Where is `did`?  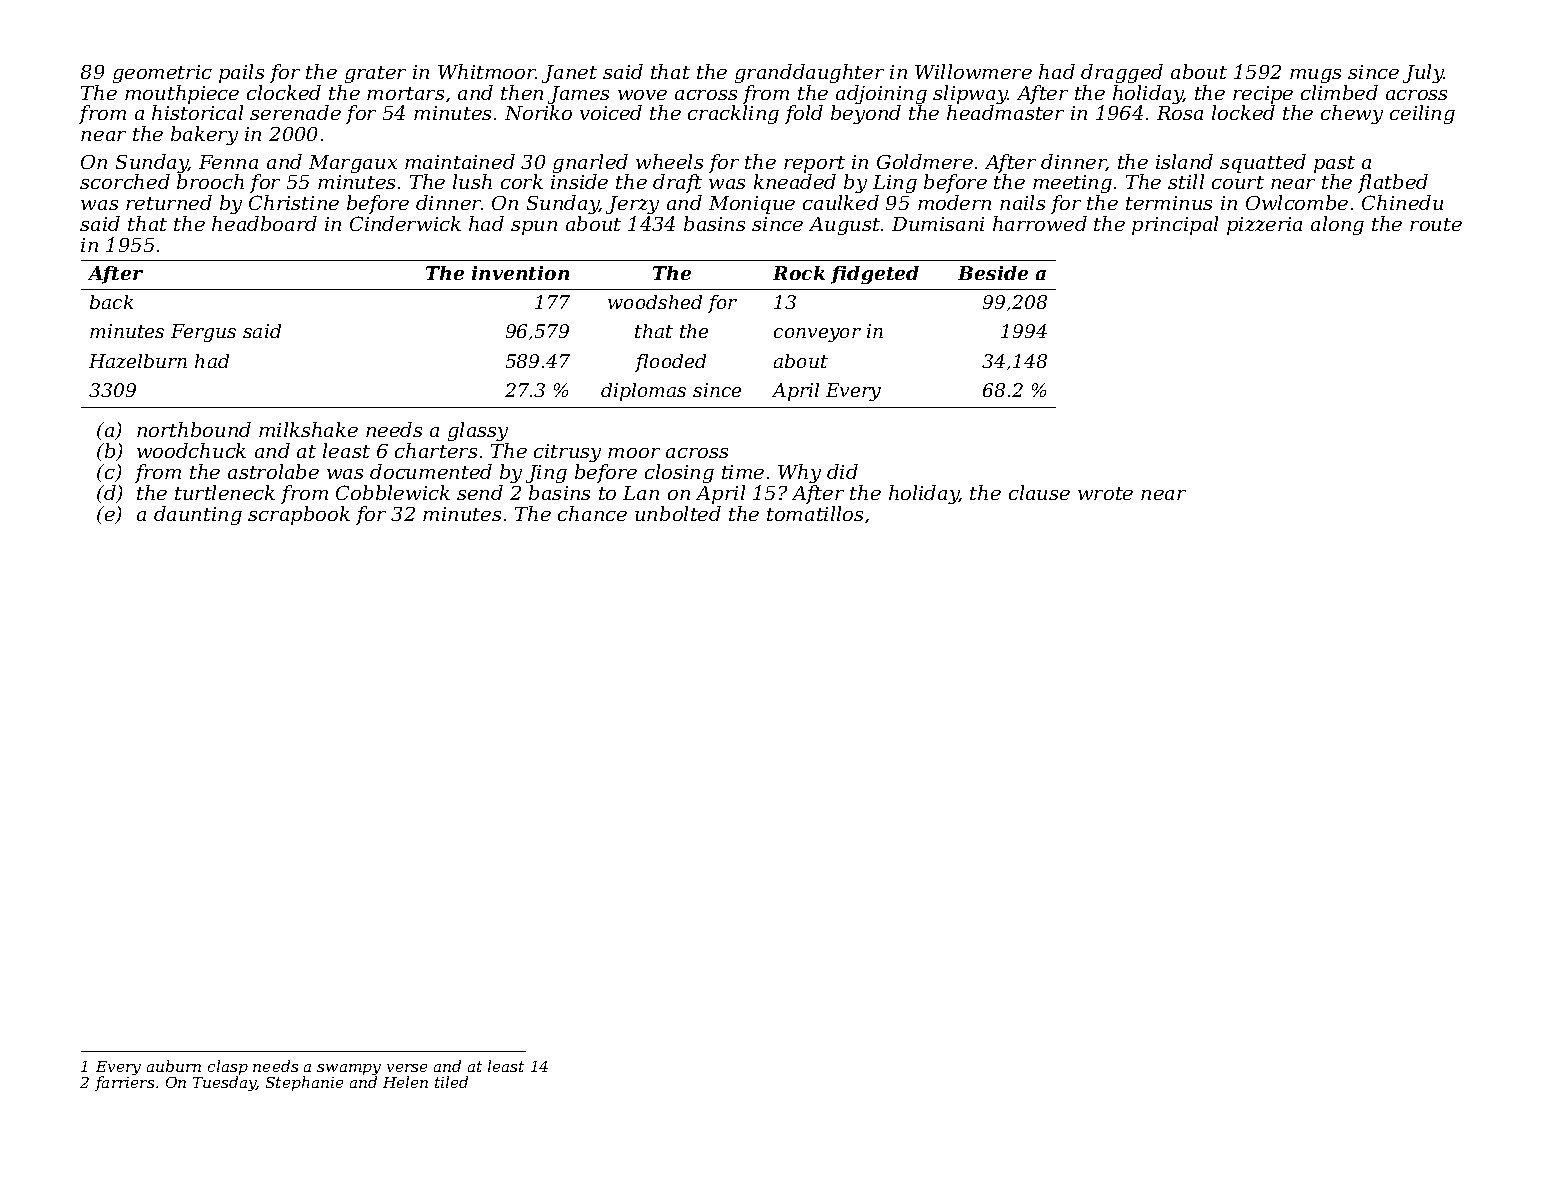 did is located at coordinates (842, 471).
